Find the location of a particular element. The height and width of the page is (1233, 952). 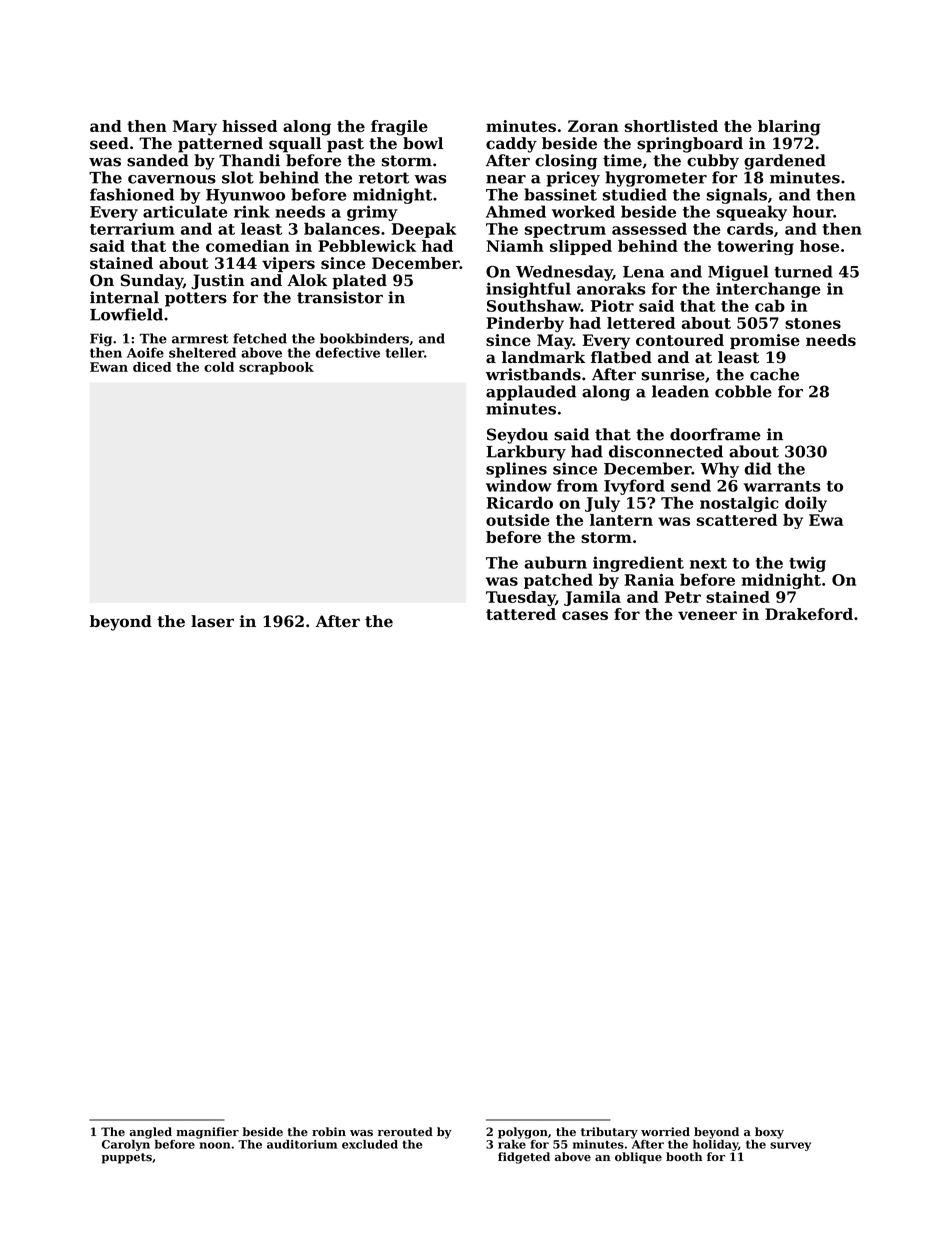

doily is located at coordinates (806, 504).
